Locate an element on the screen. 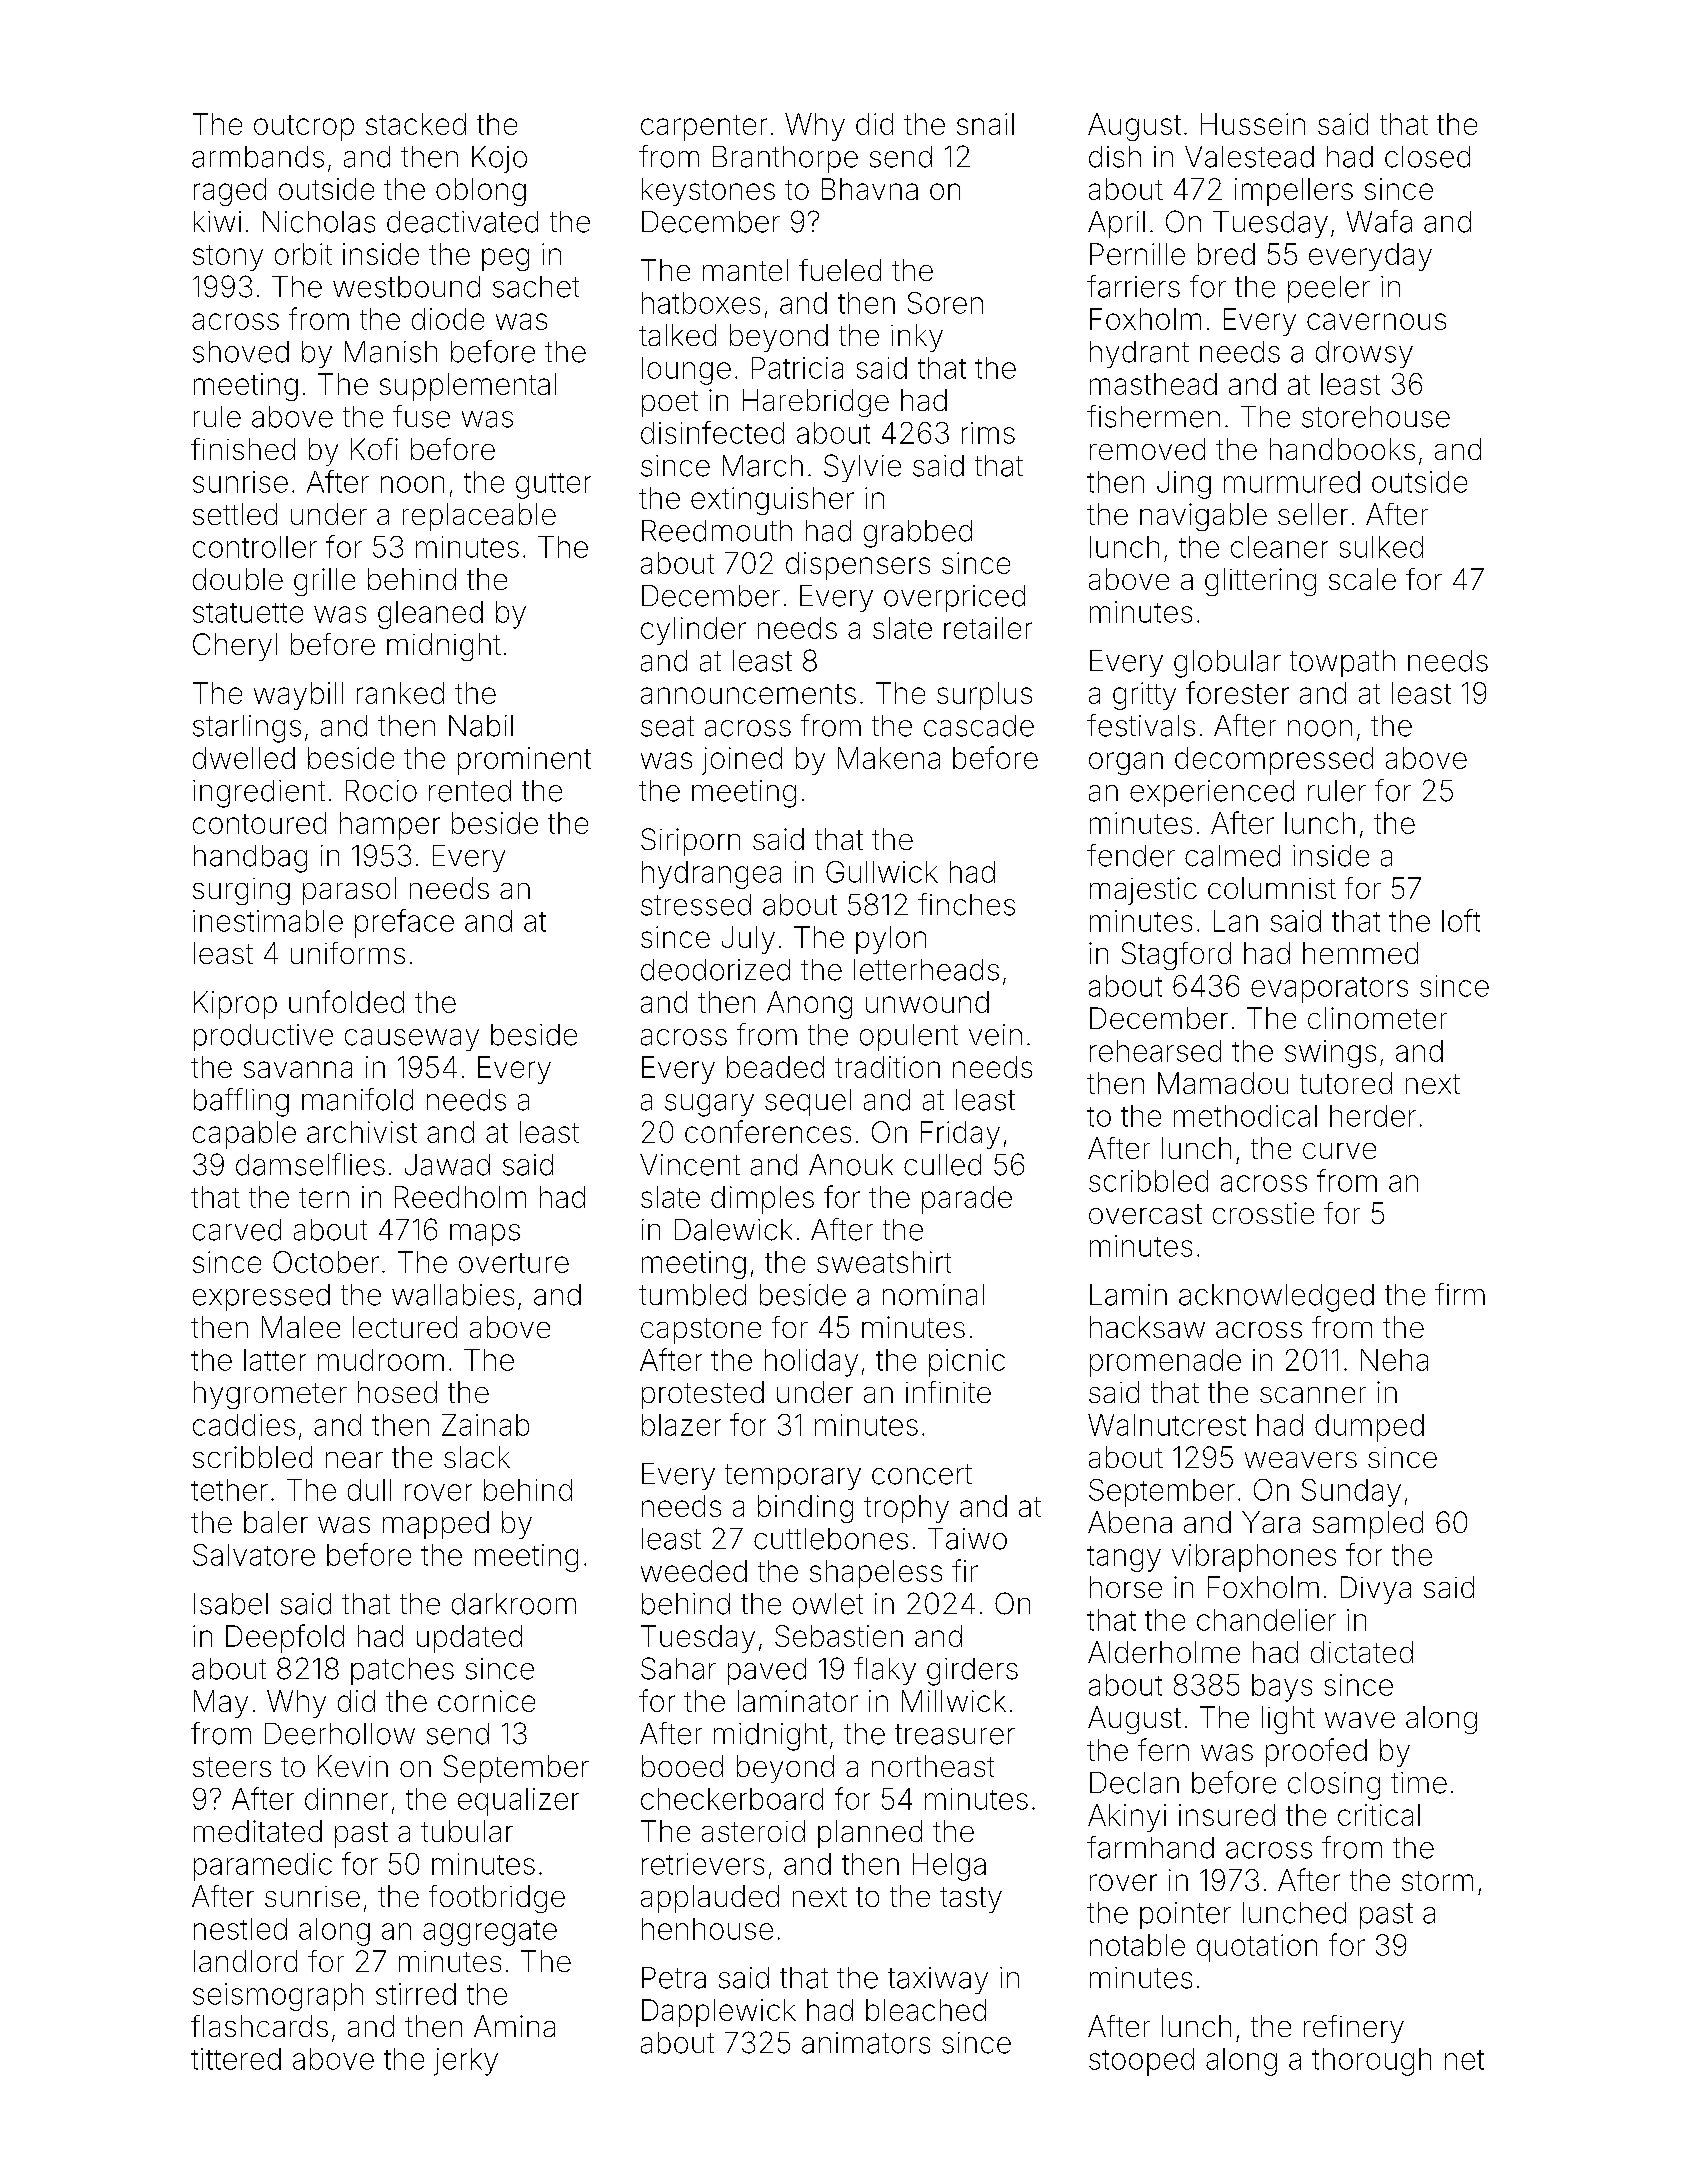  globular is located at coordinates (1227, 664).
